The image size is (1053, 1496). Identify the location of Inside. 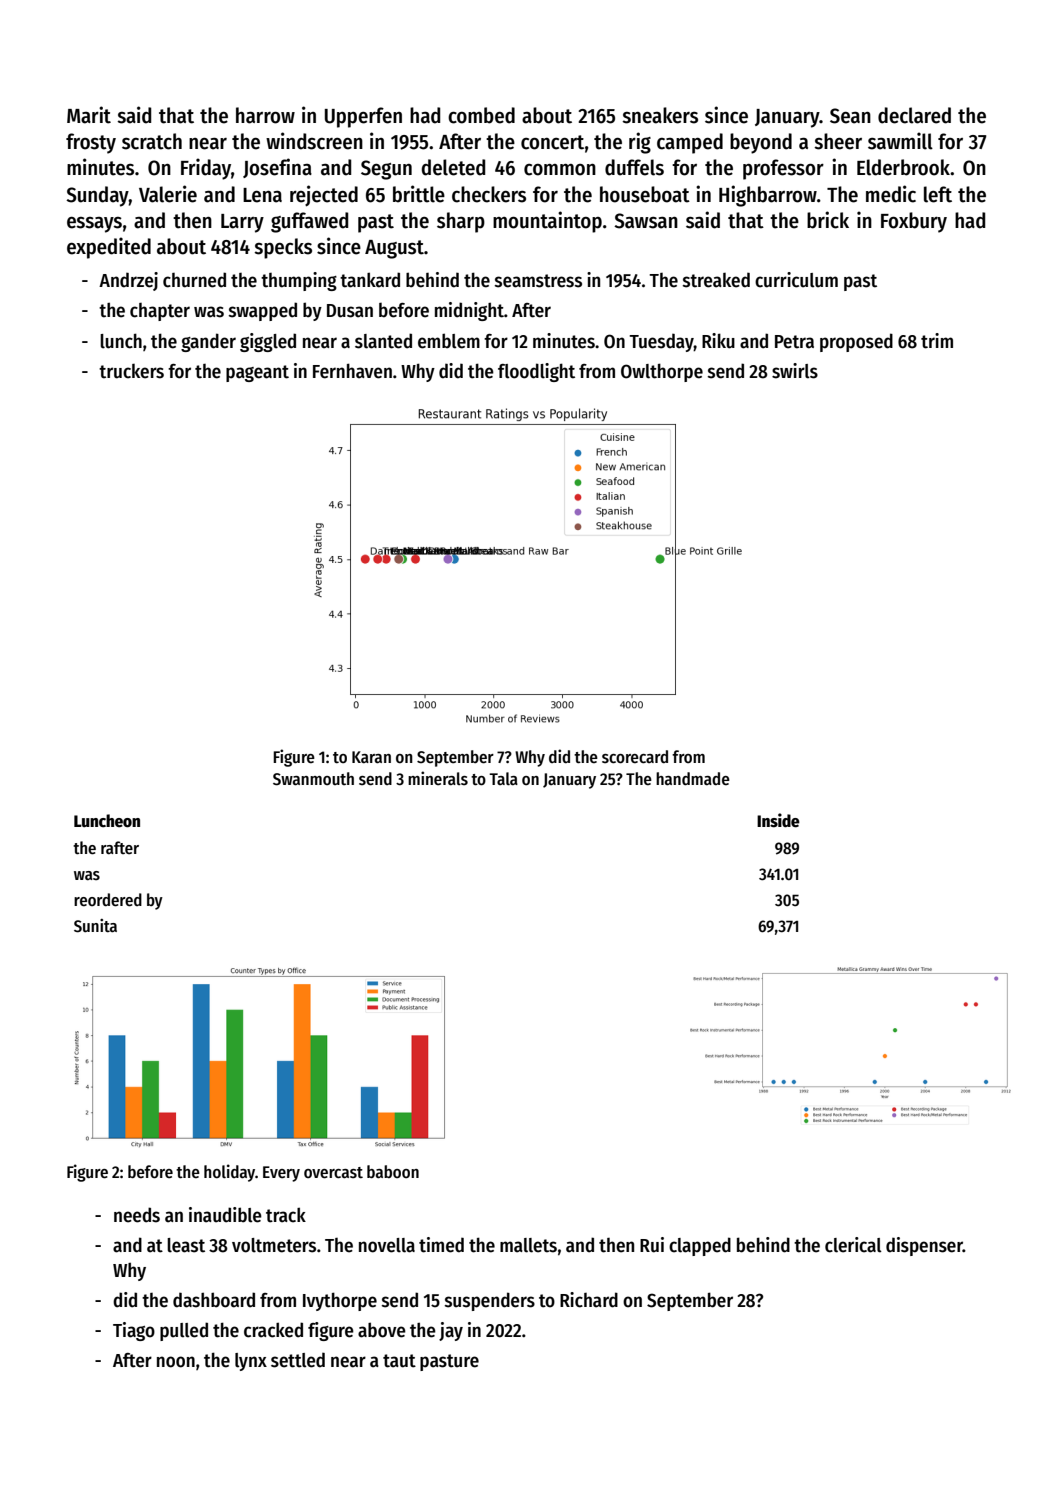
(778, 820).
